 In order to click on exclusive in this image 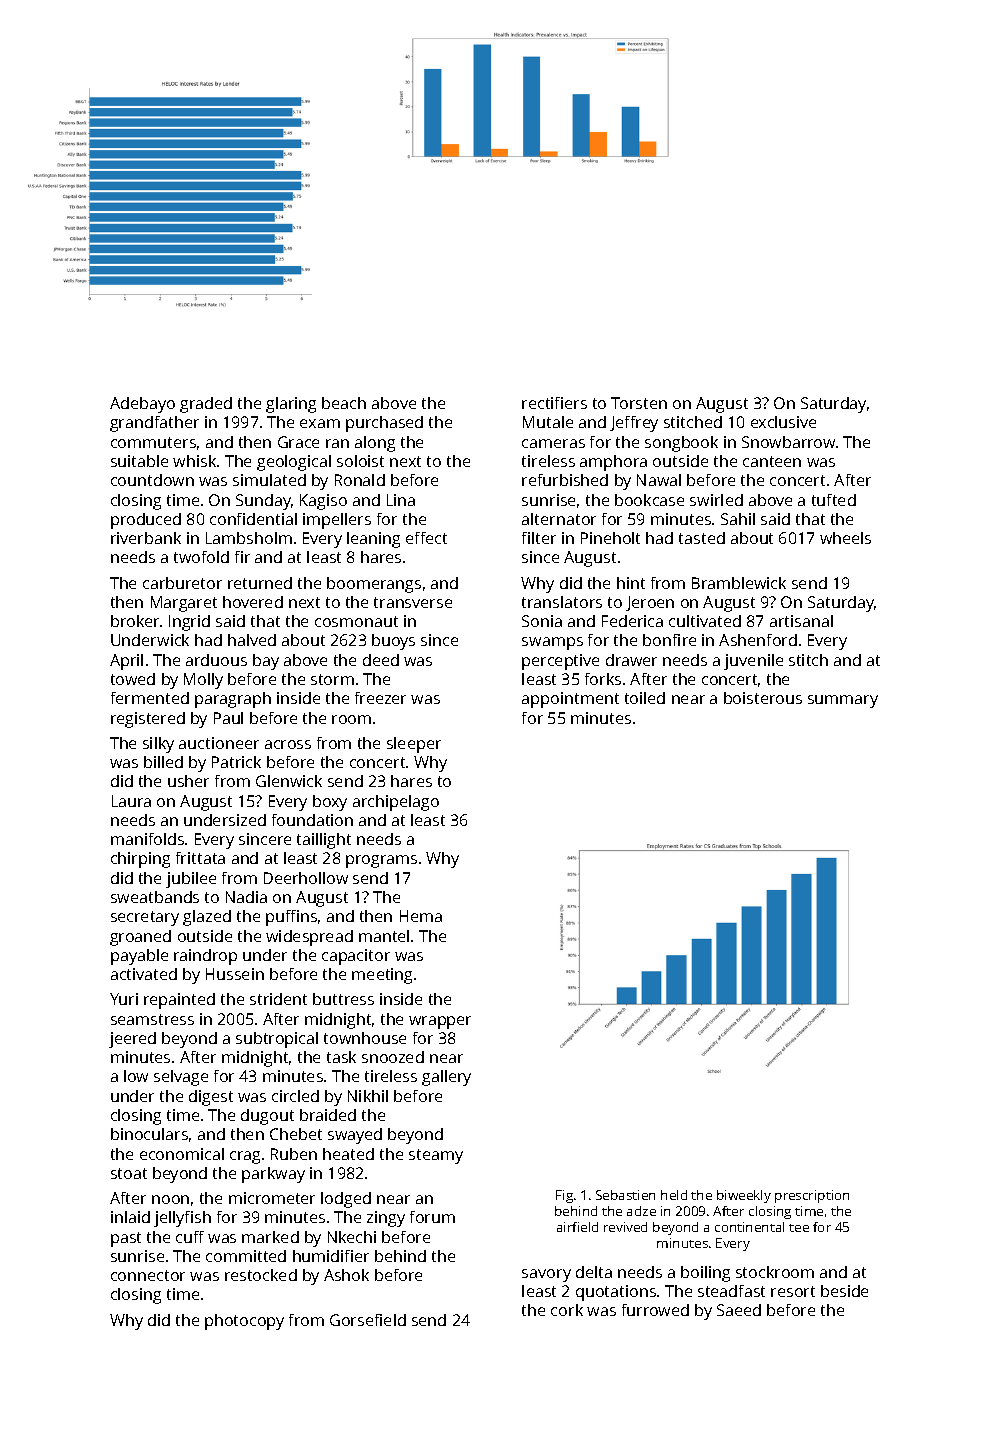, I will do `click(783, 422)`.
